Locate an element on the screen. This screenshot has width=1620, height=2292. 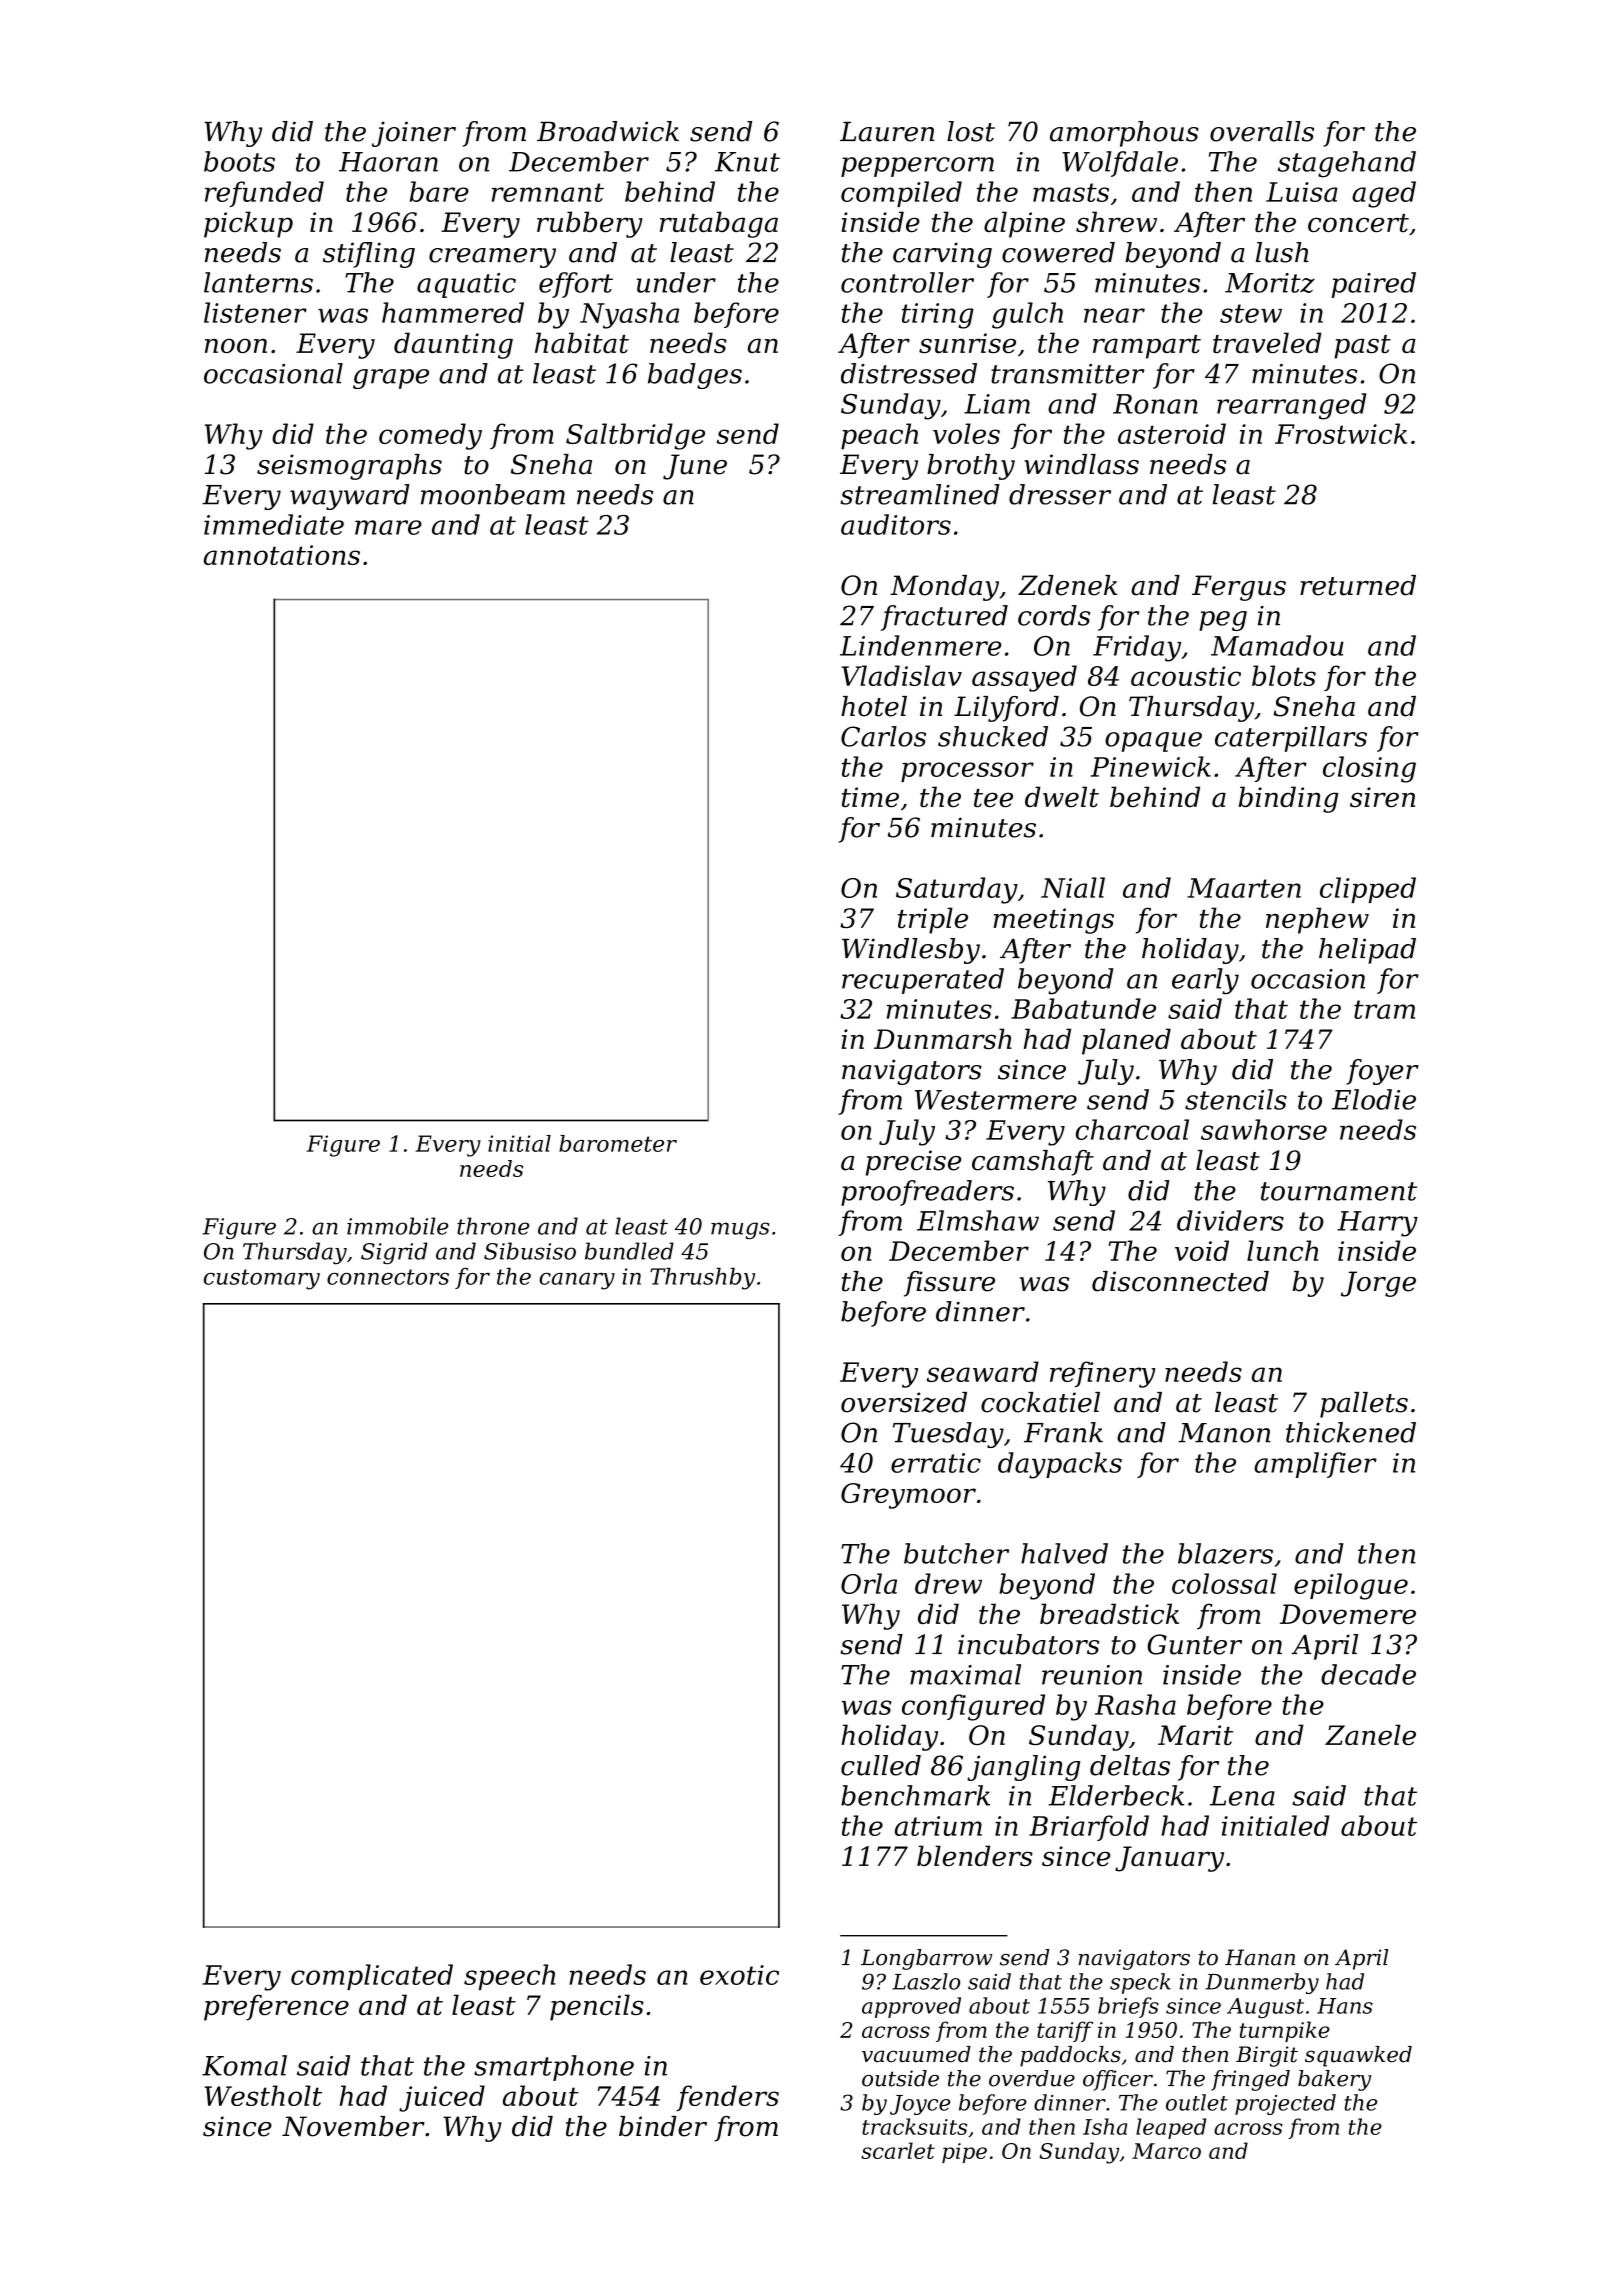
boots is located at coordinates (239, 161).
